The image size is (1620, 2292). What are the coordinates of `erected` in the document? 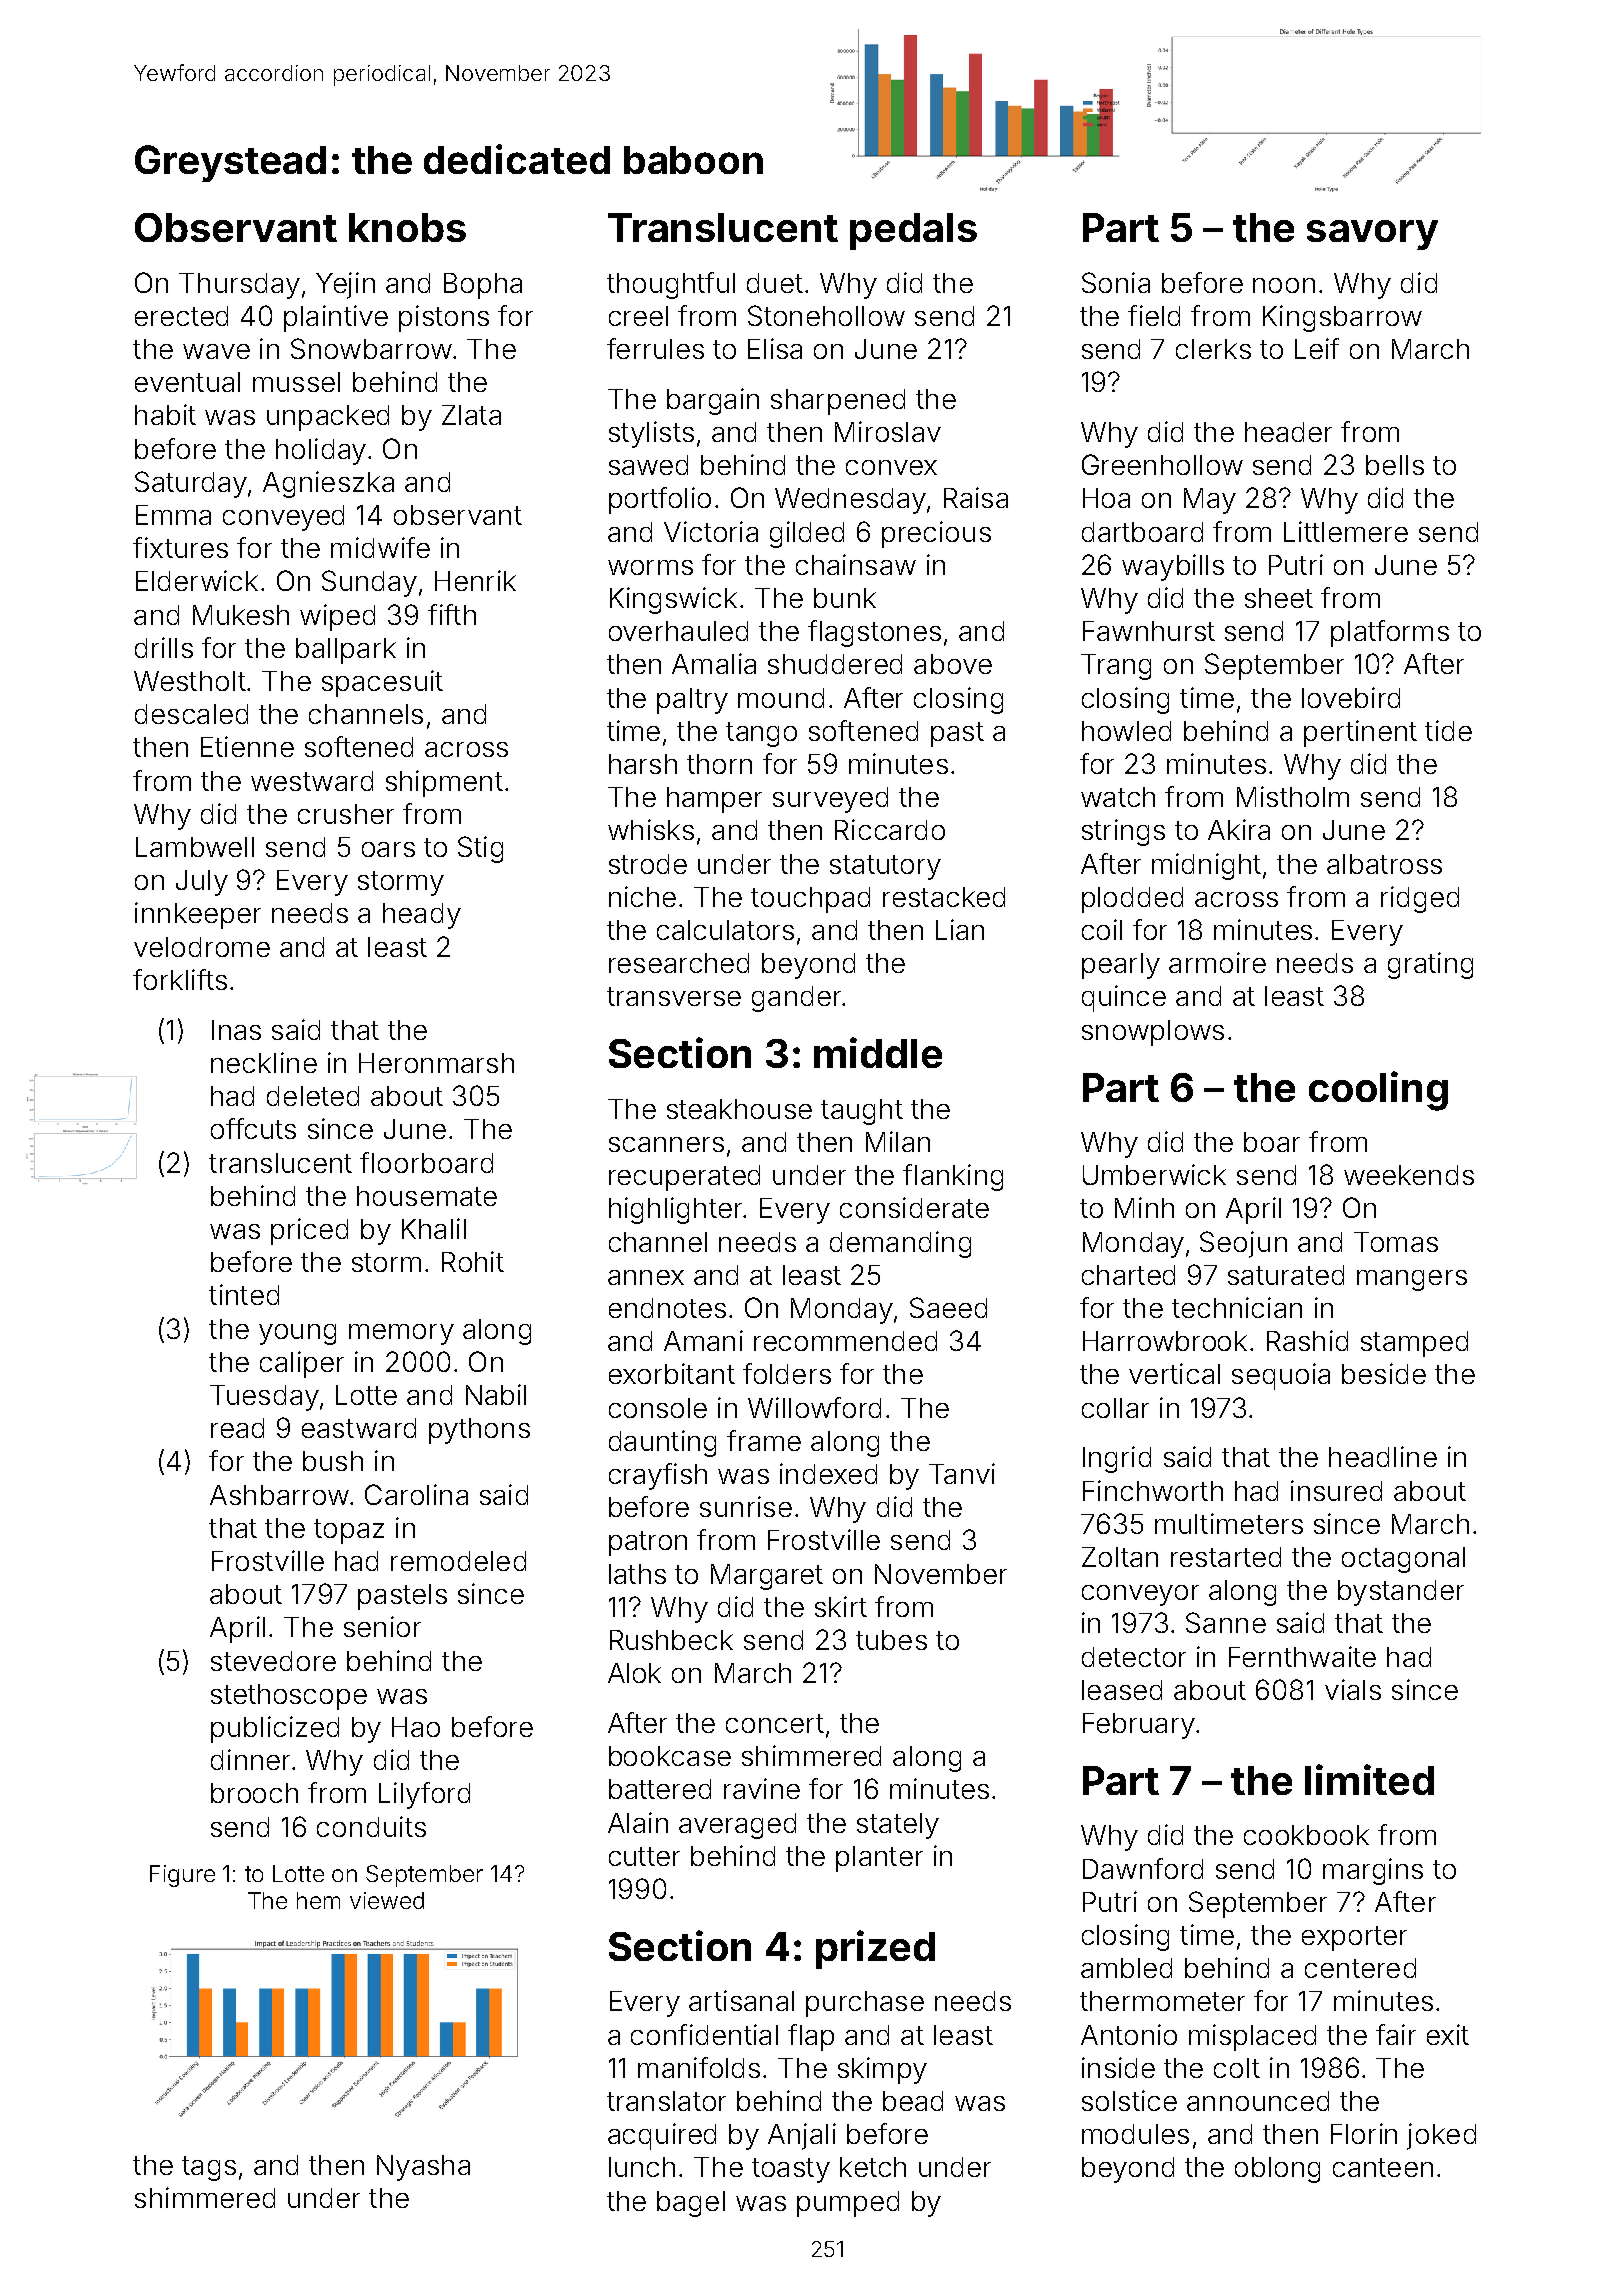 It's located at (181, 316).
